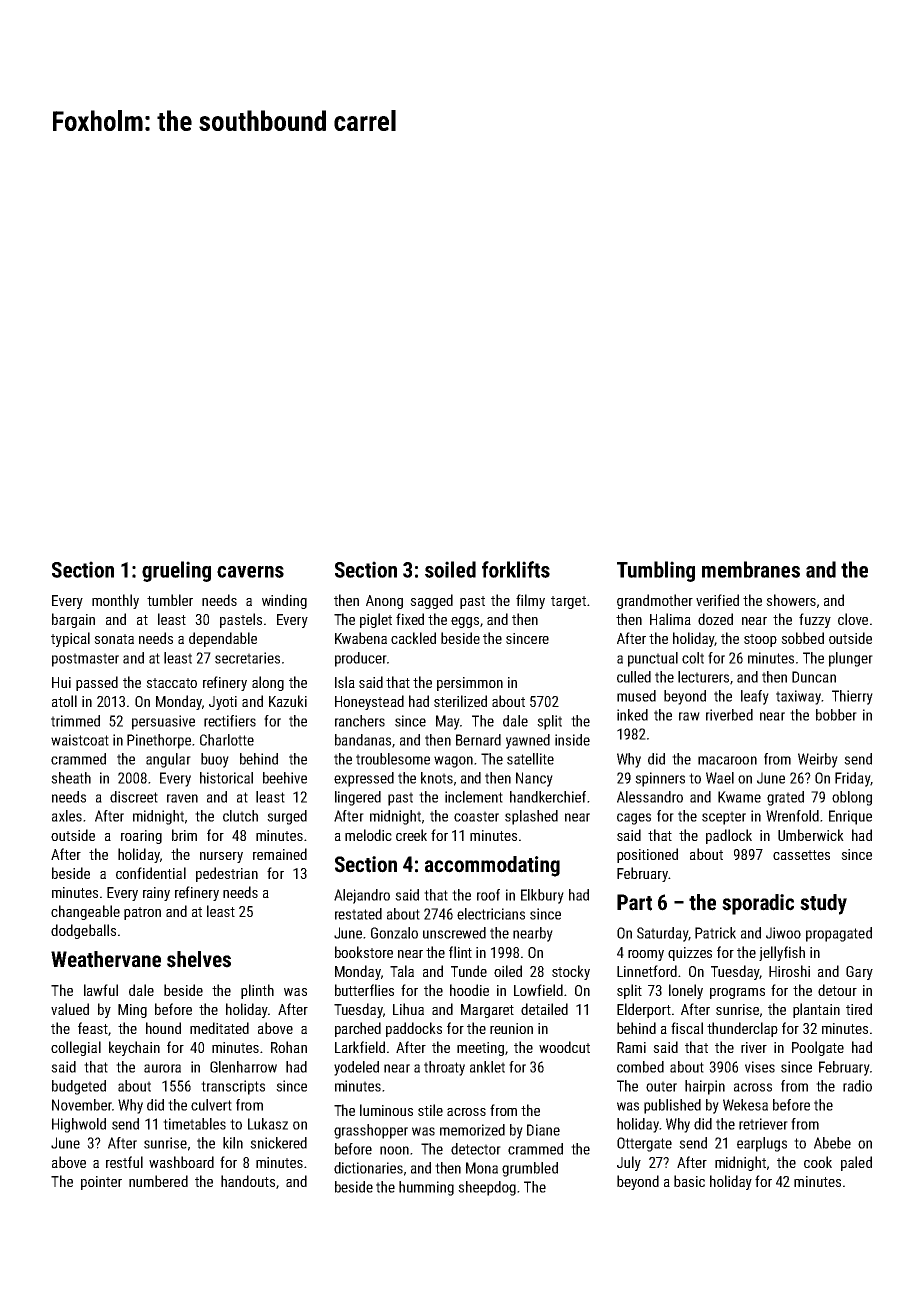  I want to click on Part, so click(634, 902).
